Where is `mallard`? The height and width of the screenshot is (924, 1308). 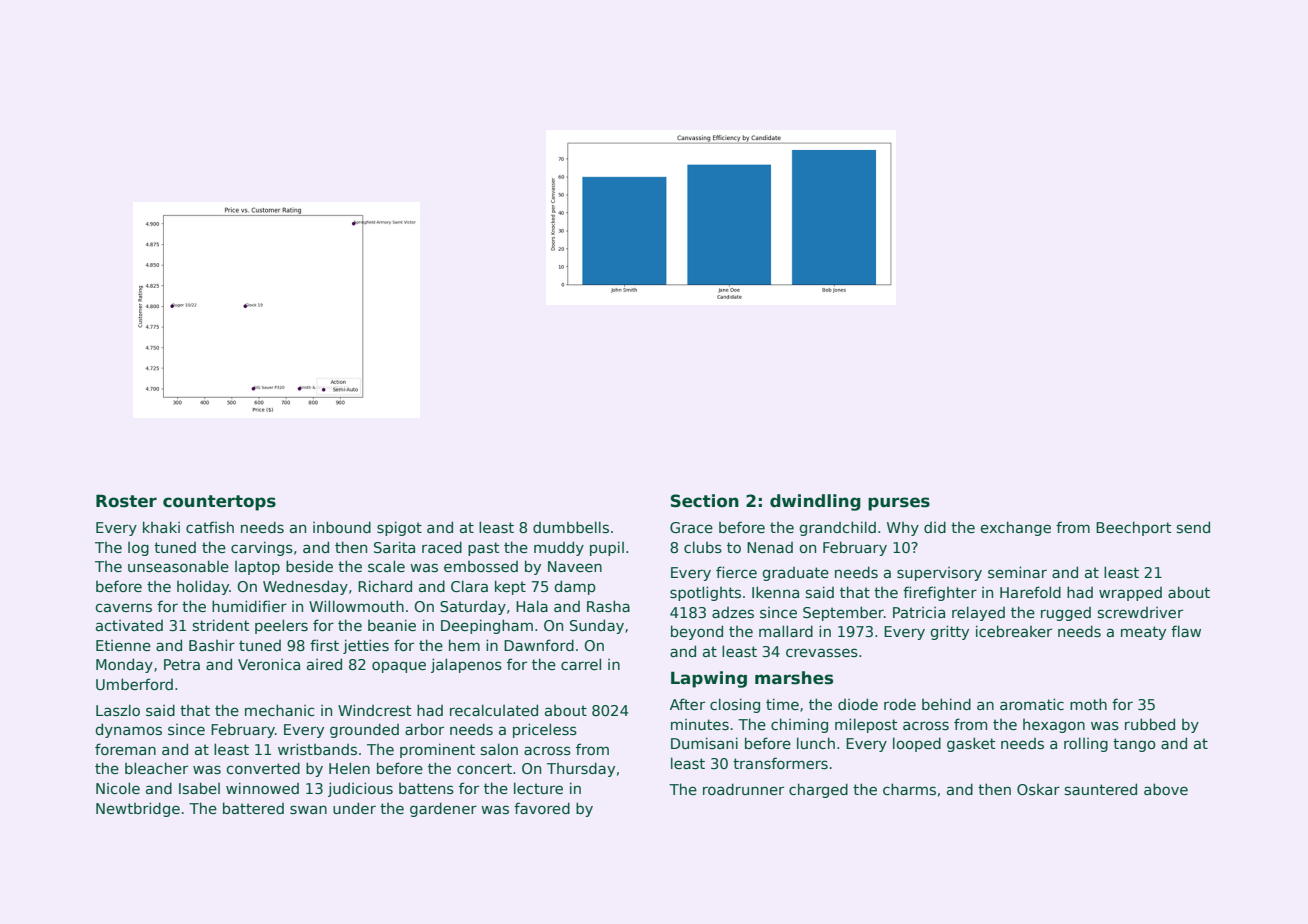 mallard is located at coordinates (786, 631).
